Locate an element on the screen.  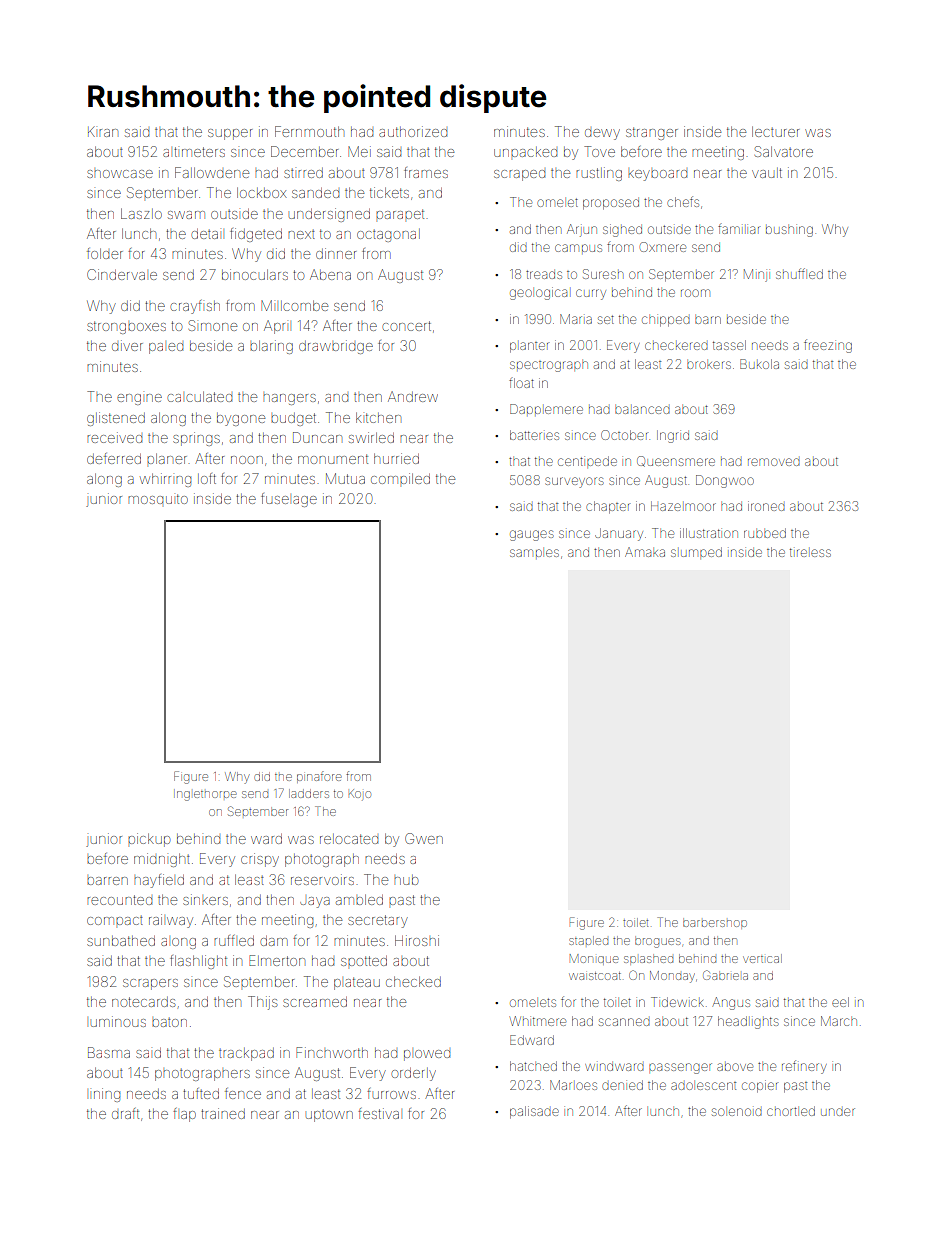
crayfish is located at coordinates (195, 307).
